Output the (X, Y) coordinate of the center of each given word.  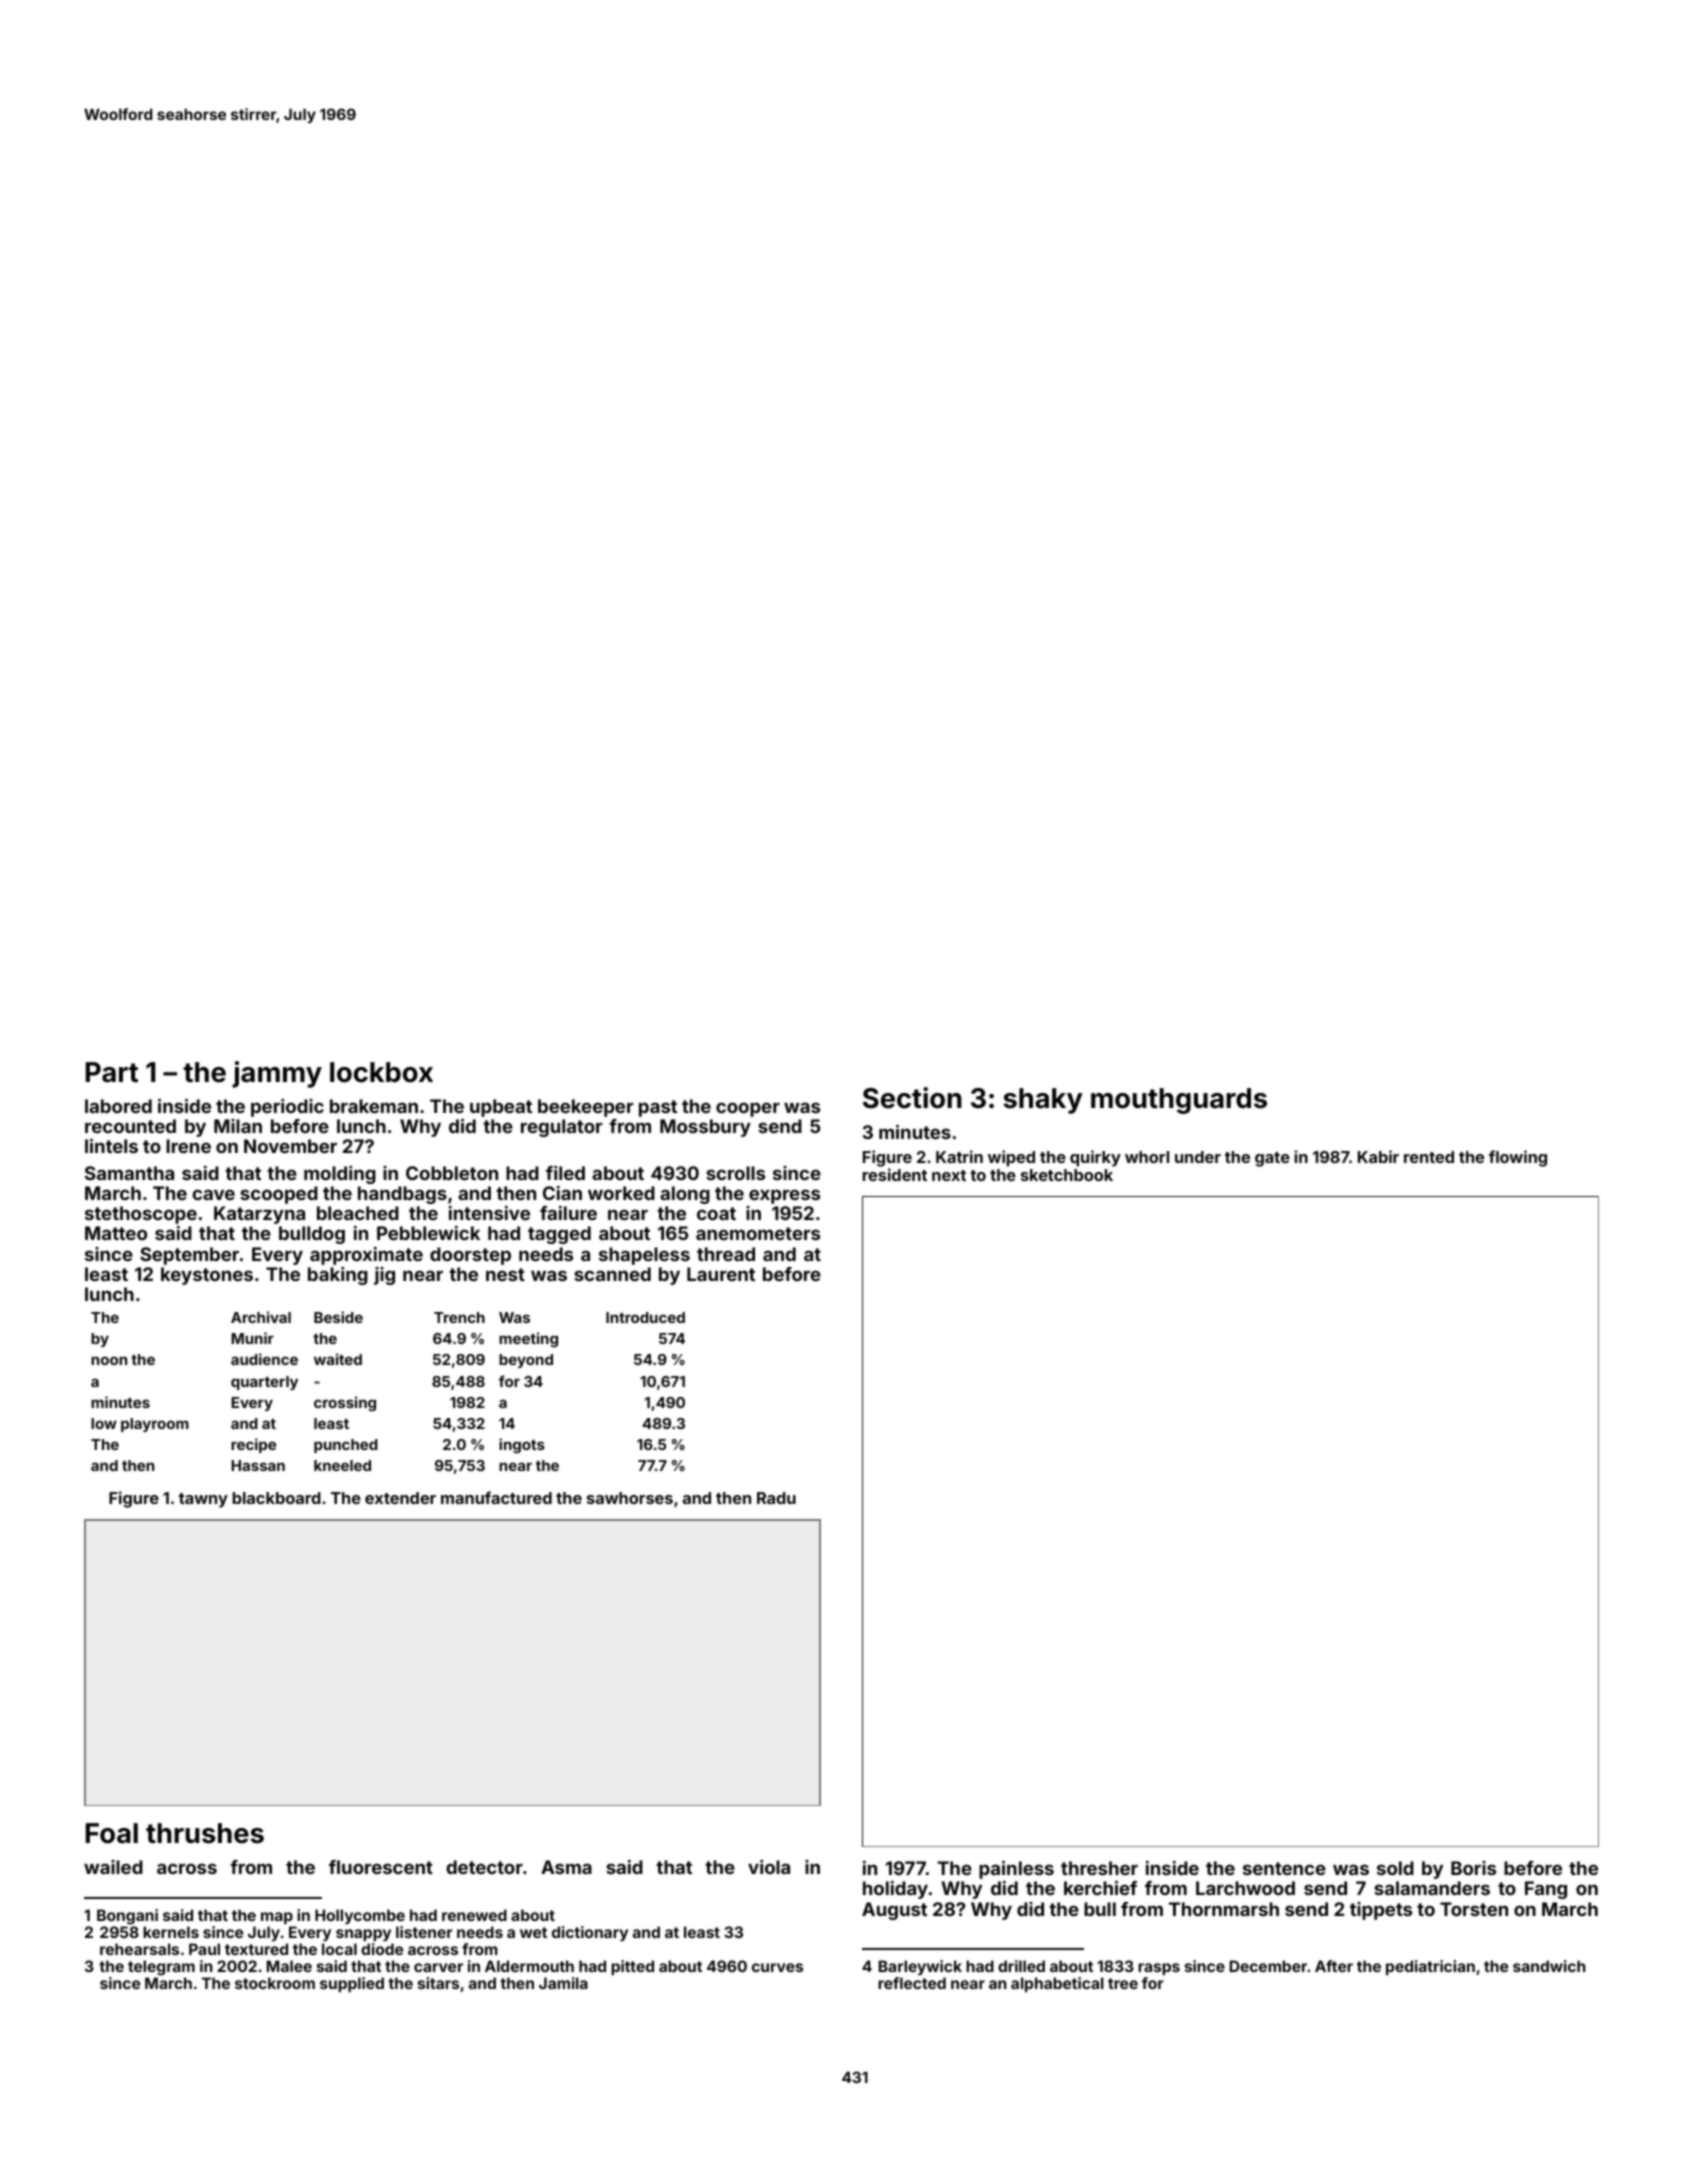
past (658, 1108)
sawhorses (630, 1498)
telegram (161, 1968)
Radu (776, 1498)
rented (1429, 1157)
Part (112, 1072)
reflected (912, 1983)
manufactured (496, 1497)
